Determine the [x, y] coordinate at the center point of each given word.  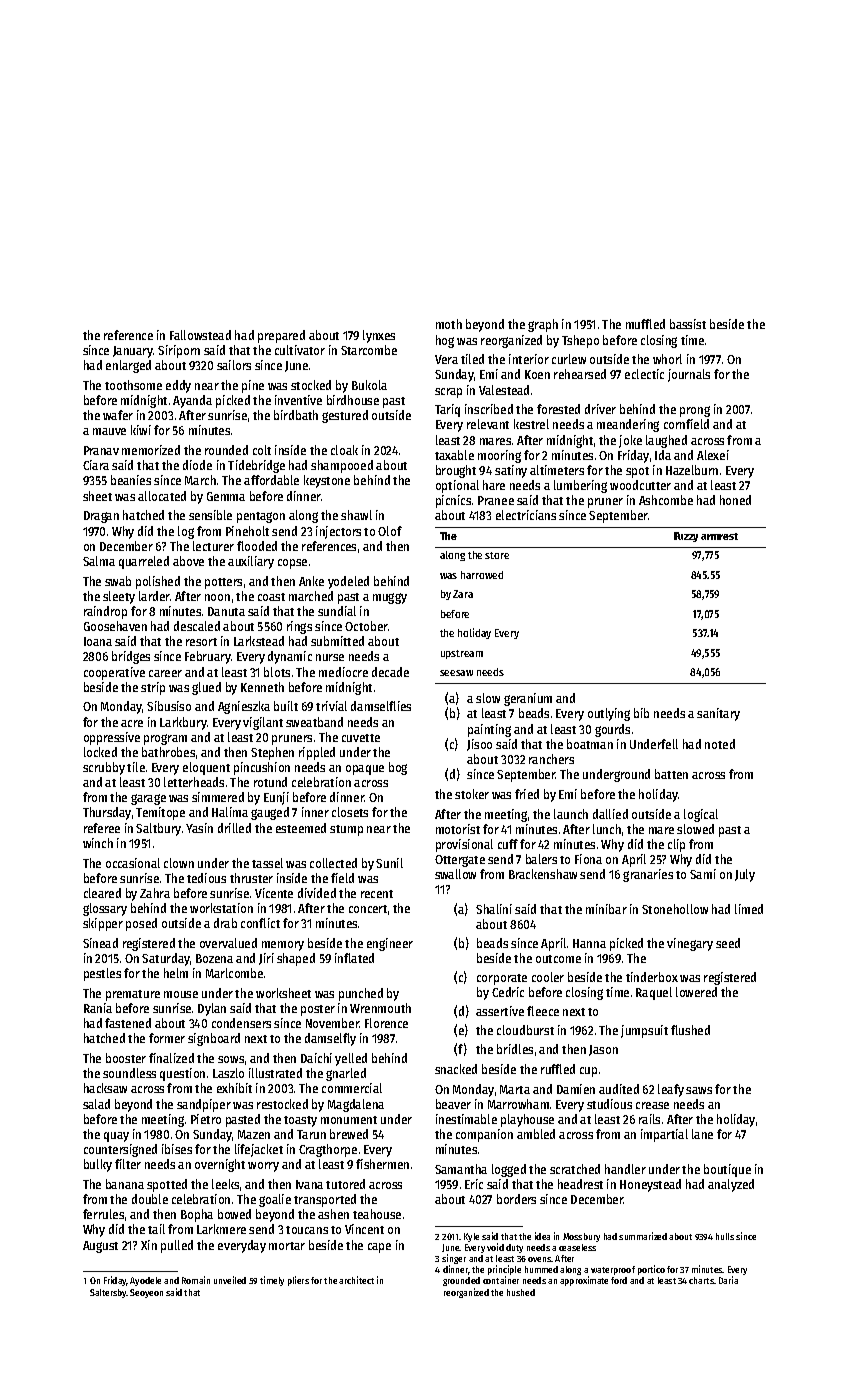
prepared [281, 336]
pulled [177, 1246]
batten [671, 774]
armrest [719, 536]
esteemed [301, 828]
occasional [133, 863]
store [497, 555]
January [133, 352]
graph [543, 325]
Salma [99, 561]
